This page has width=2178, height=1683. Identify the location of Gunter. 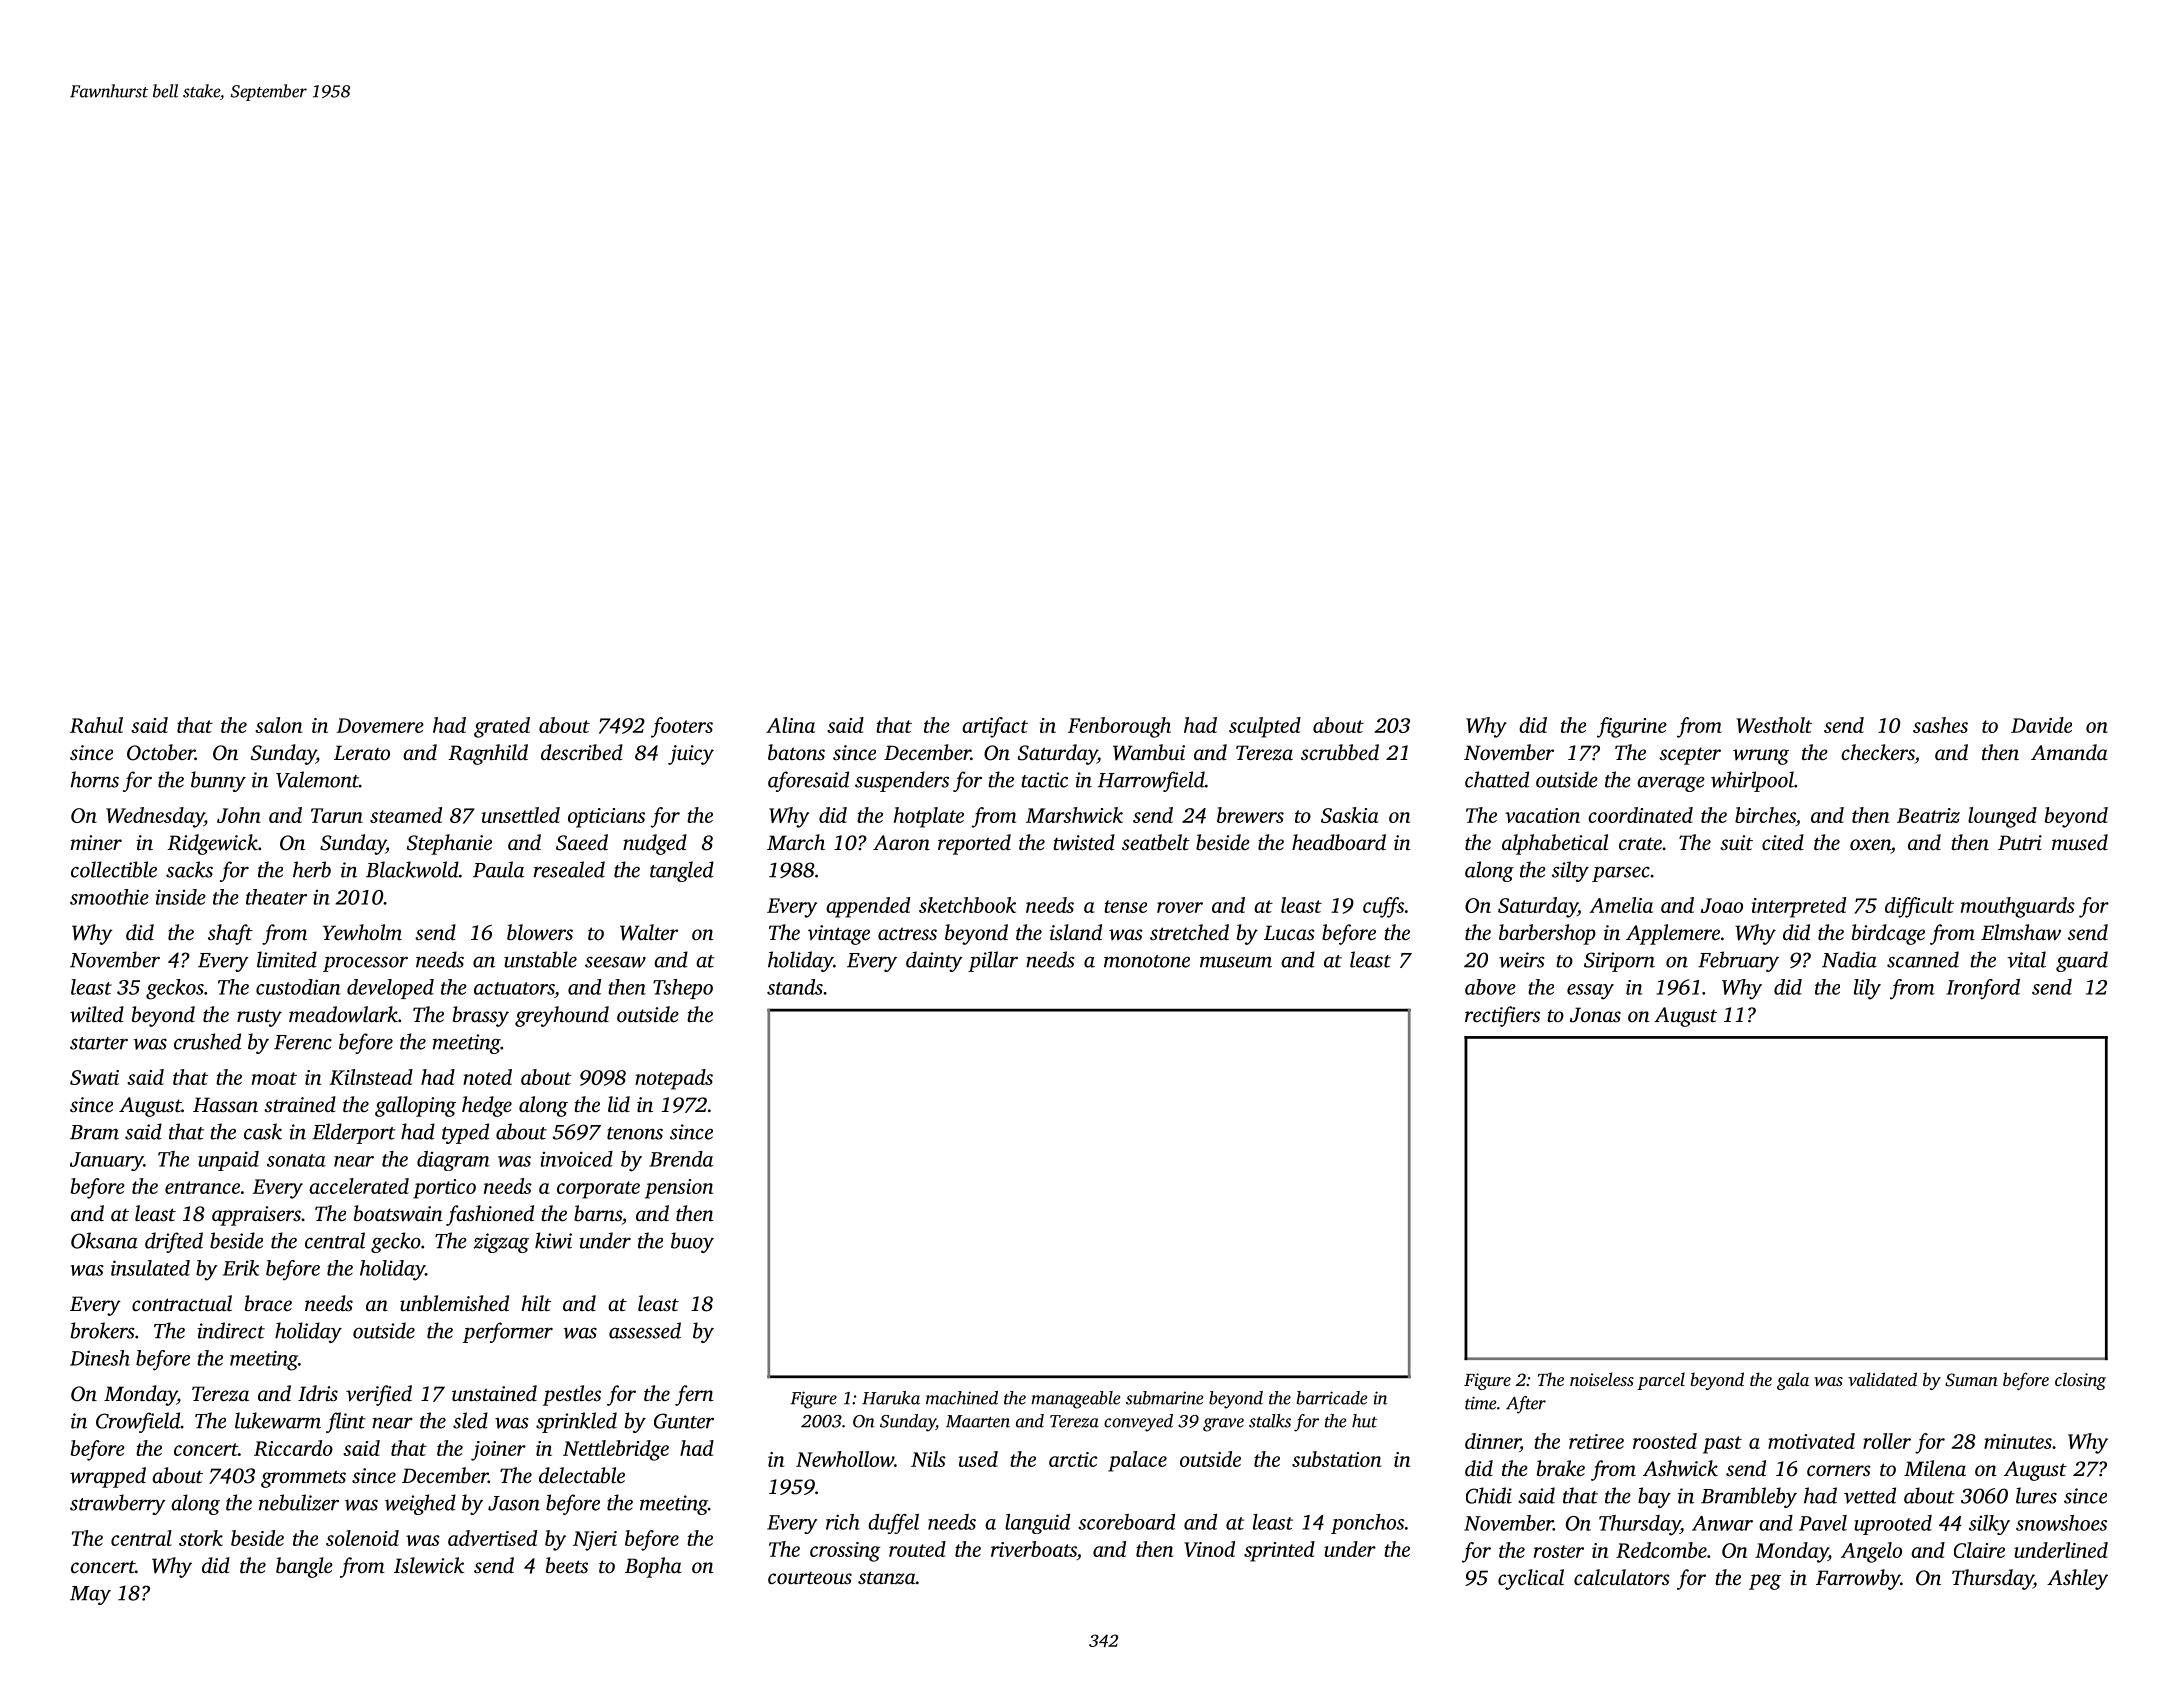
(684, 1421).
